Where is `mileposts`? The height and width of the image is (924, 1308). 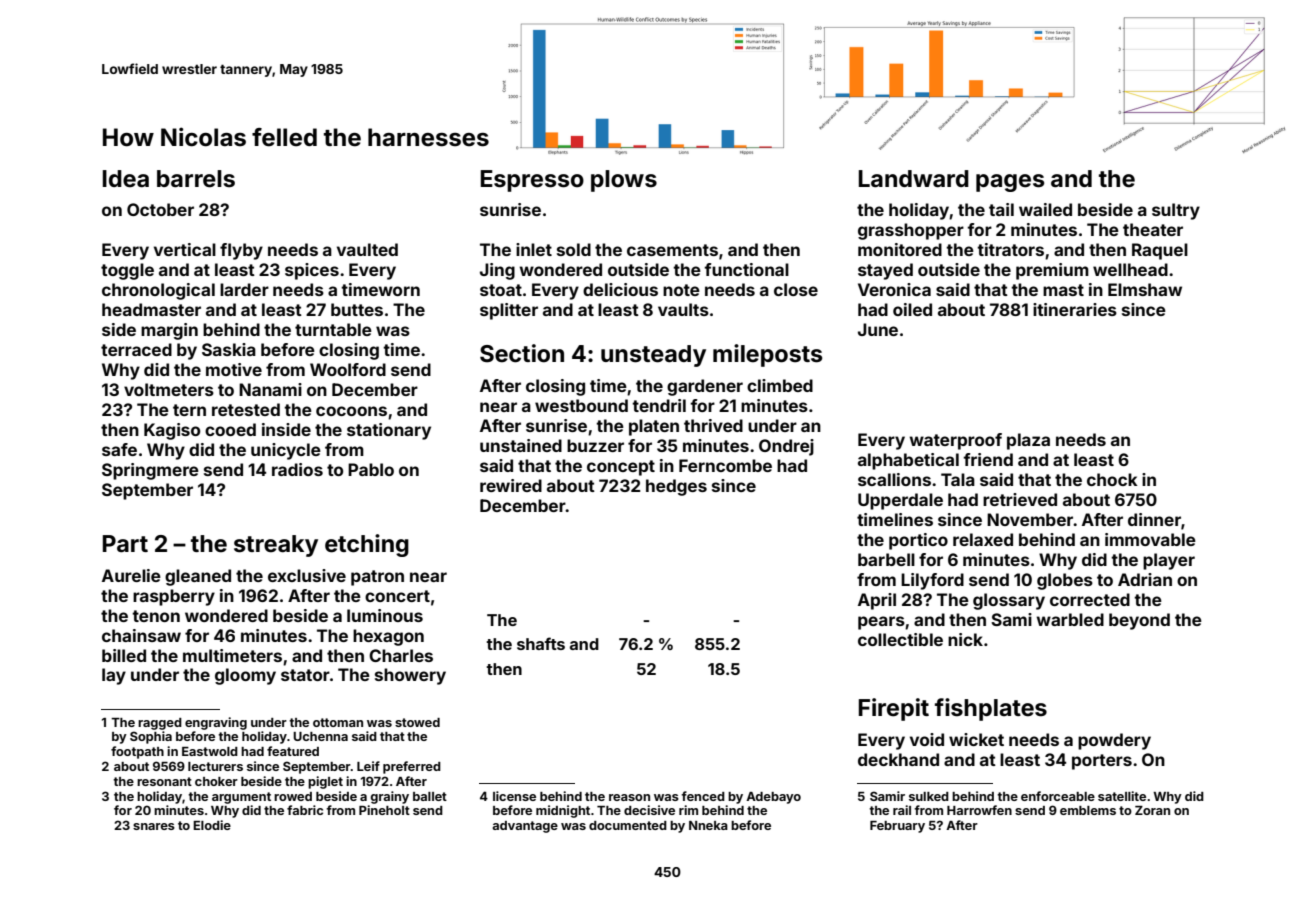
mileposts is located at coordinates (767, 355).
